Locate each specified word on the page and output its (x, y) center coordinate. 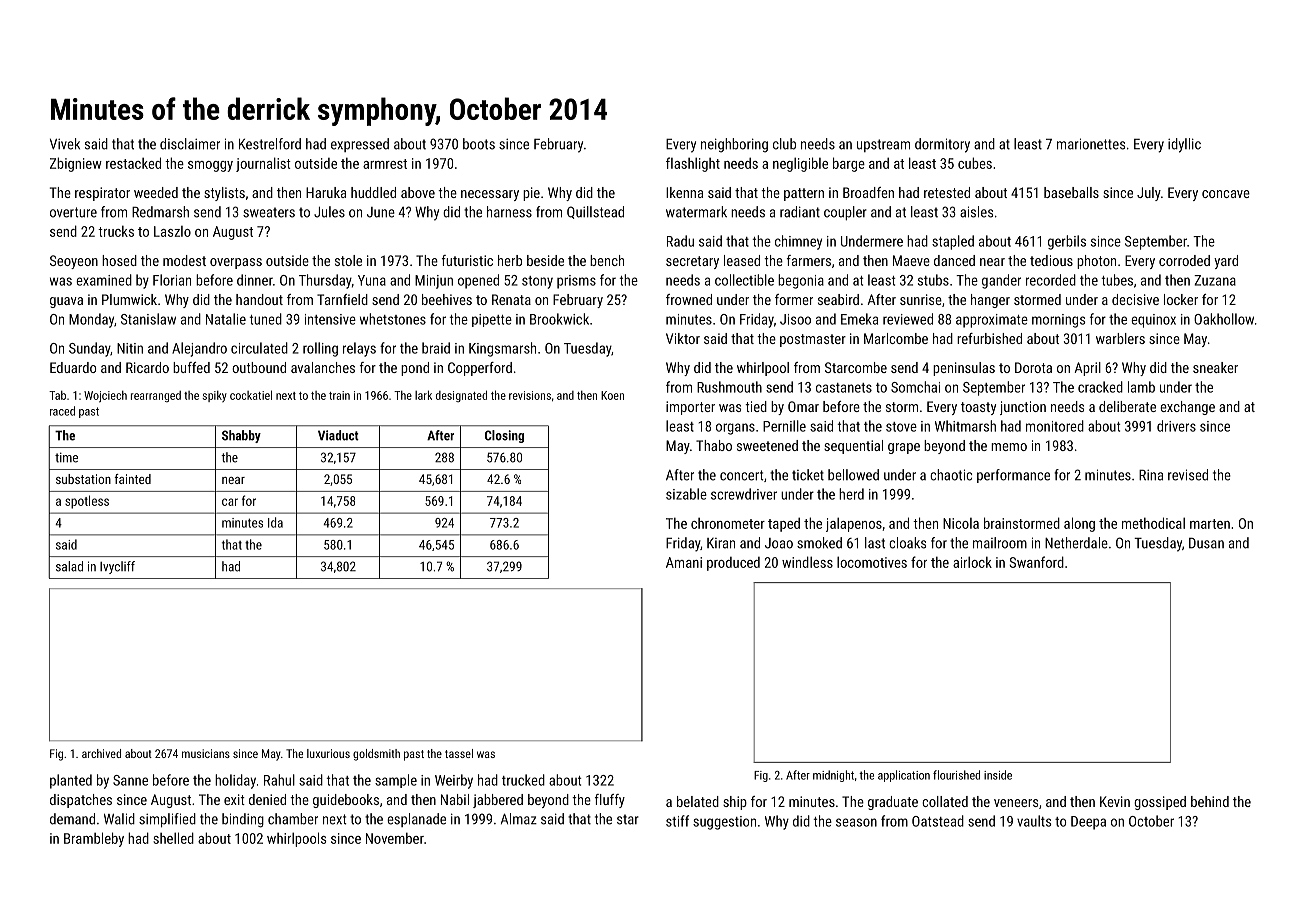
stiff (677, 821)
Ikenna (684, 192)
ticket (808, 475)
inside (998, 775)
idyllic (1184, 145)
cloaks (907, 543)
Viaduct (338, 435)
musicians (206, 753)
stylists (224, 194)
